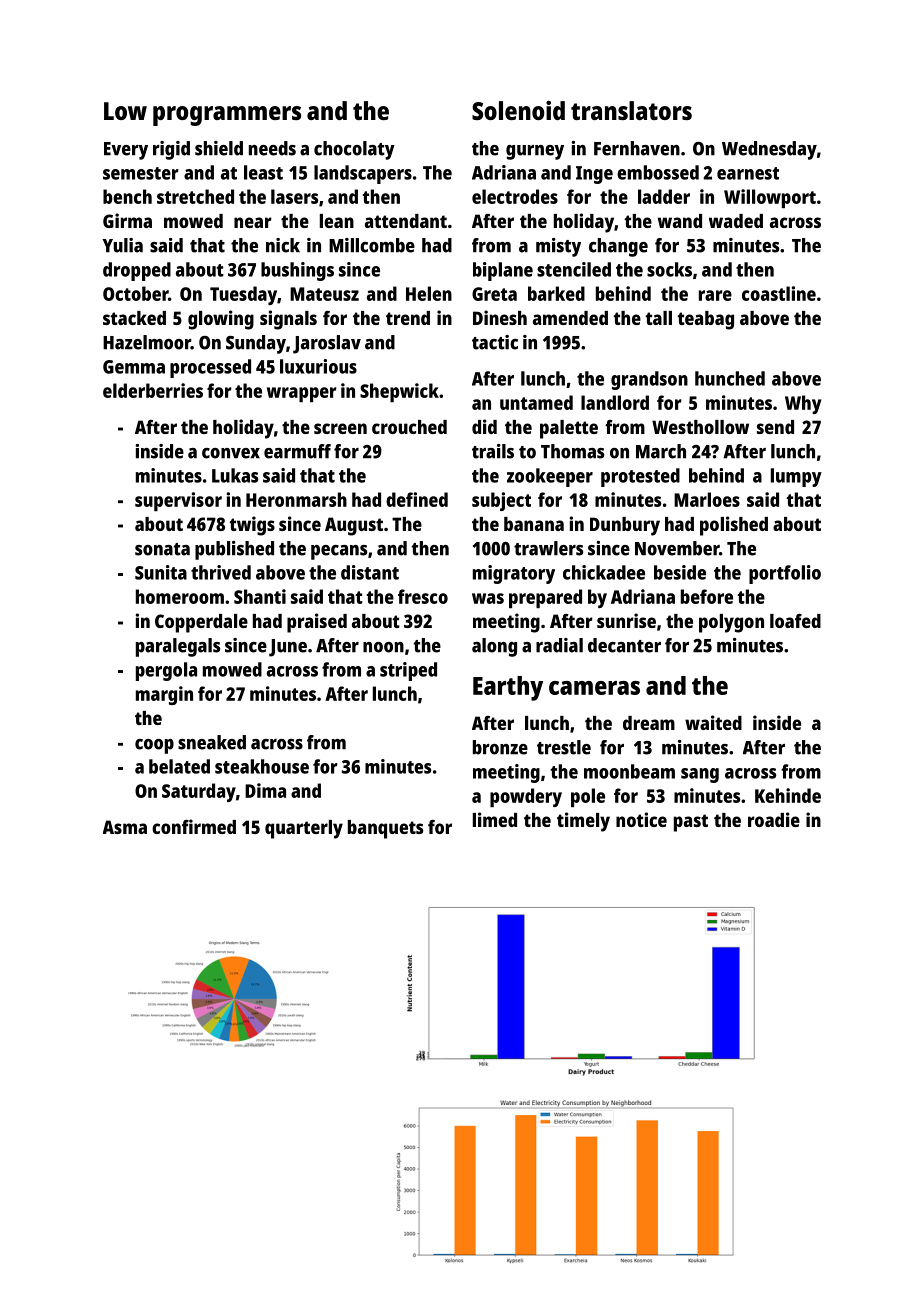 This document has height=1308, width=924. I want to click on translators, so click(631, 110).
